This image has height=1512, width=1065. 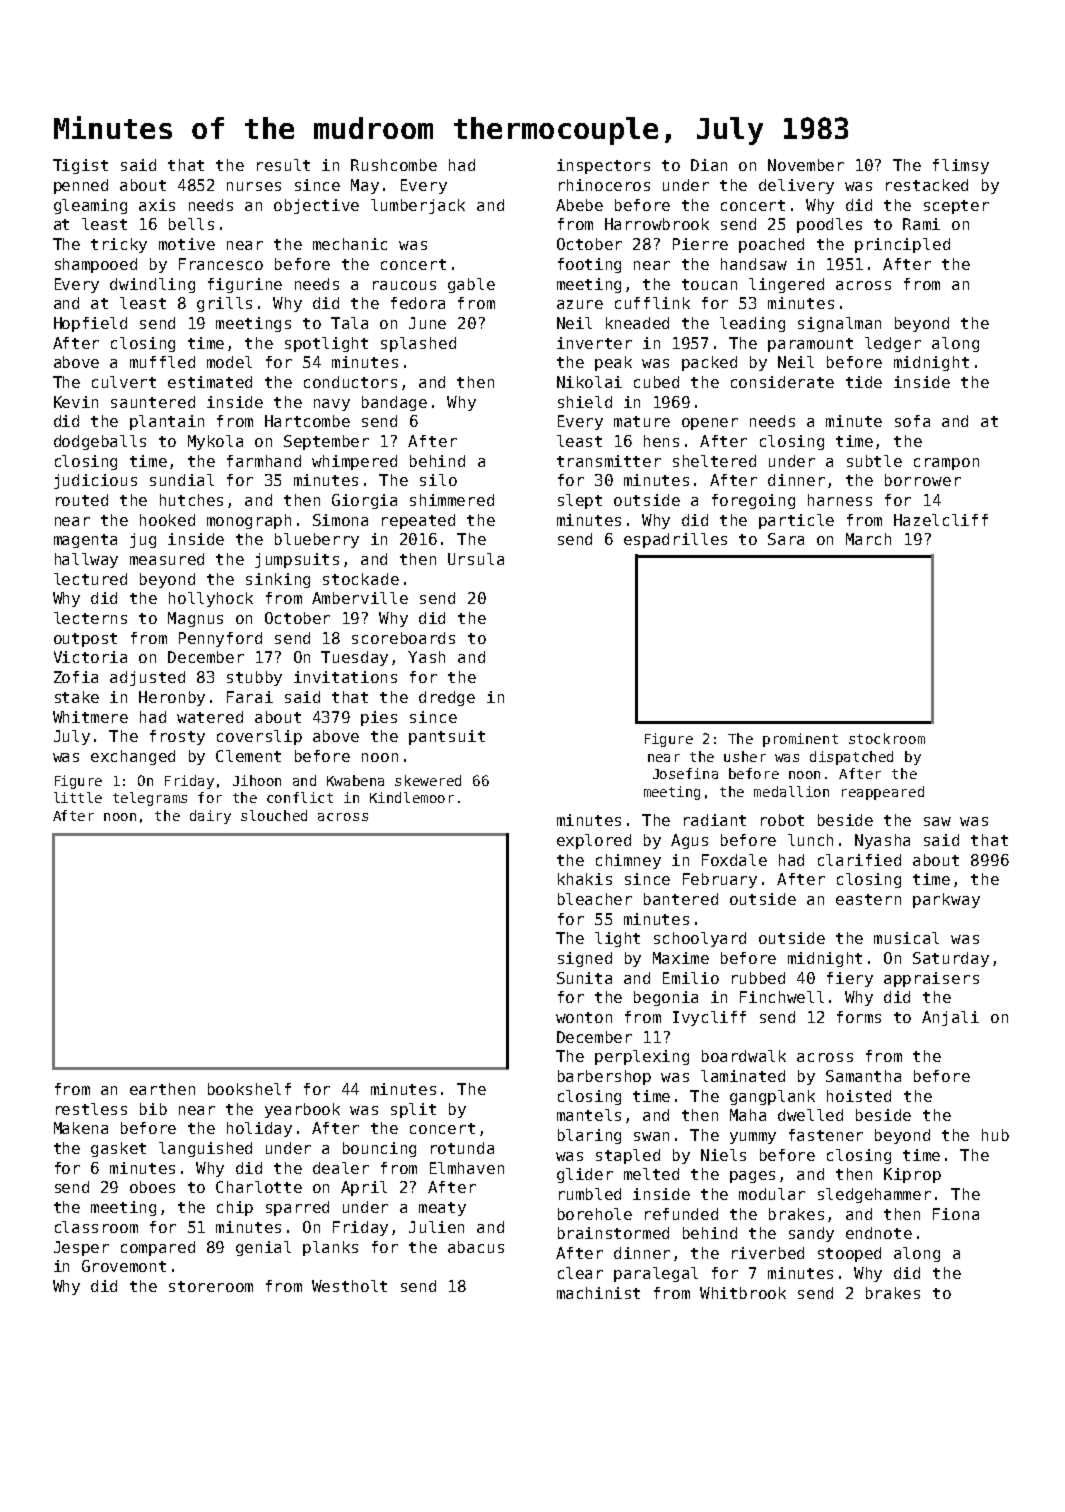 What do you see at coordinates (796, 521) in the image?
I see `particle` at bounding box center [796, 521].
